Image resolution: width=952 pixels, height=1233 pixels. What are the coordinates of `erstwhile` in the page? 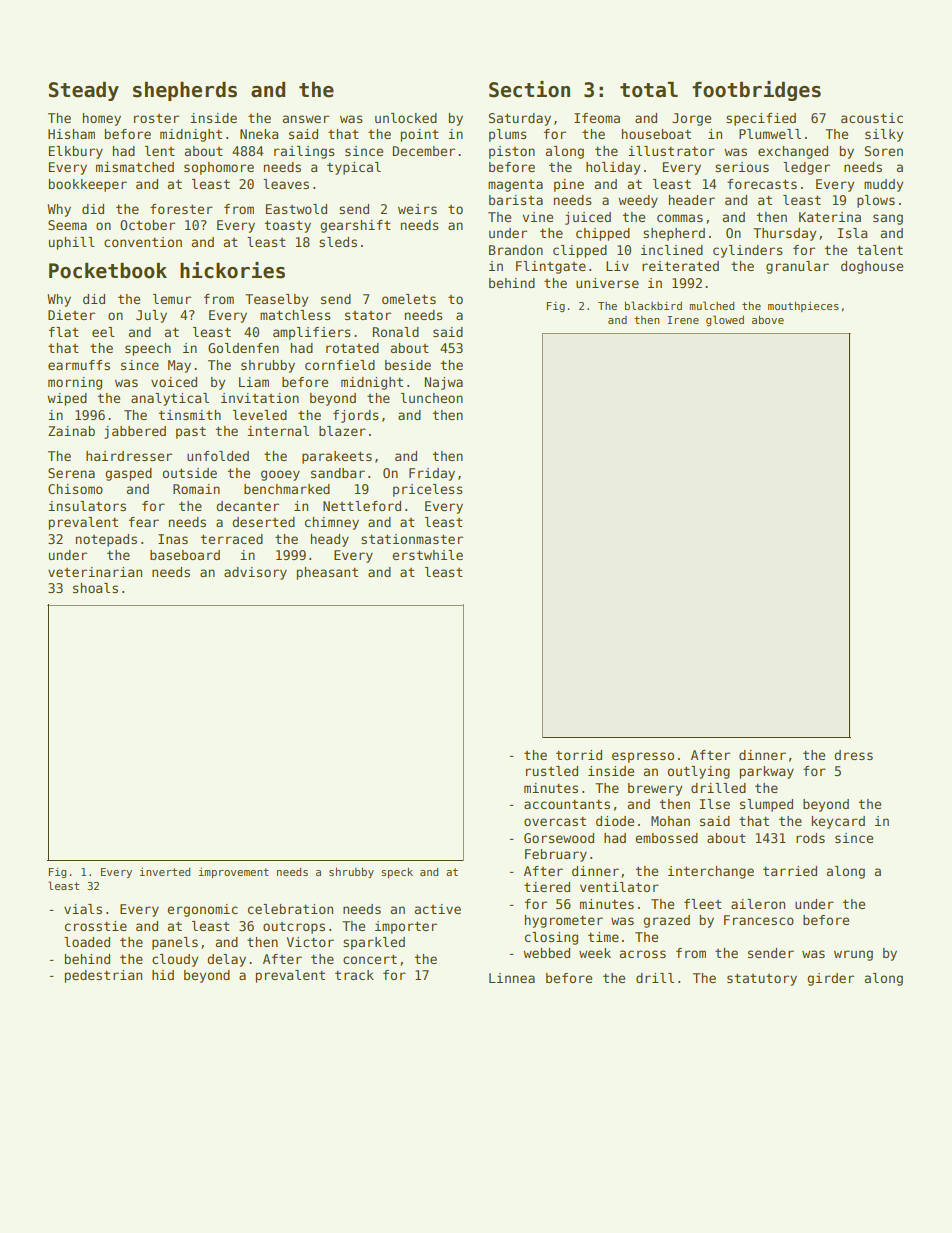 It's located at (427, 555).
